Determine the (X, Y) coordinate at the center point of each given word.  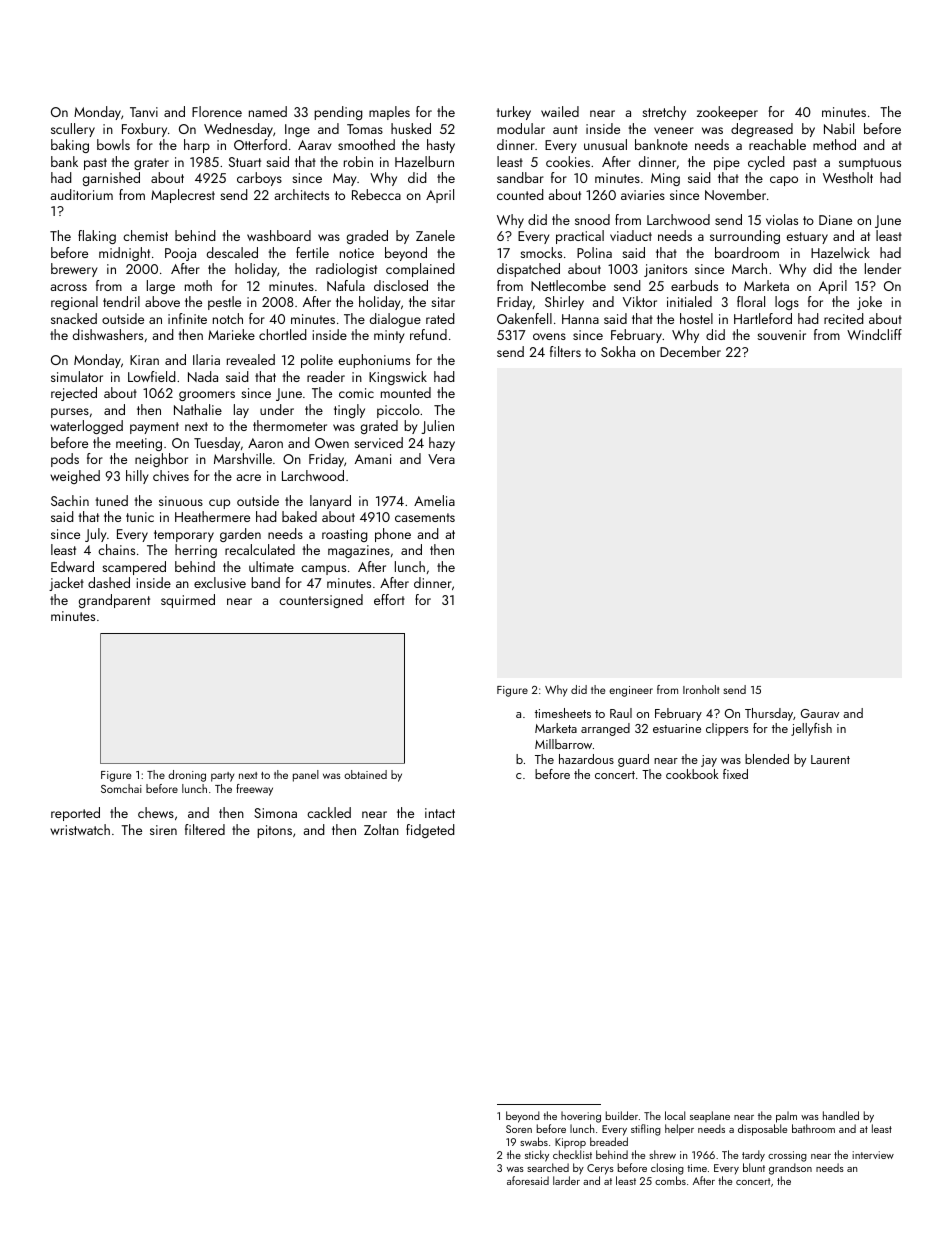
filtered (205, 829)
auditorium (81, 194)
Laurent (830, 759)
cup (219, 504)
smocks (541, 252)
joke (869, 303)
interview (873, 1155)
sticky (537, 1156)
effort (389, 599)
